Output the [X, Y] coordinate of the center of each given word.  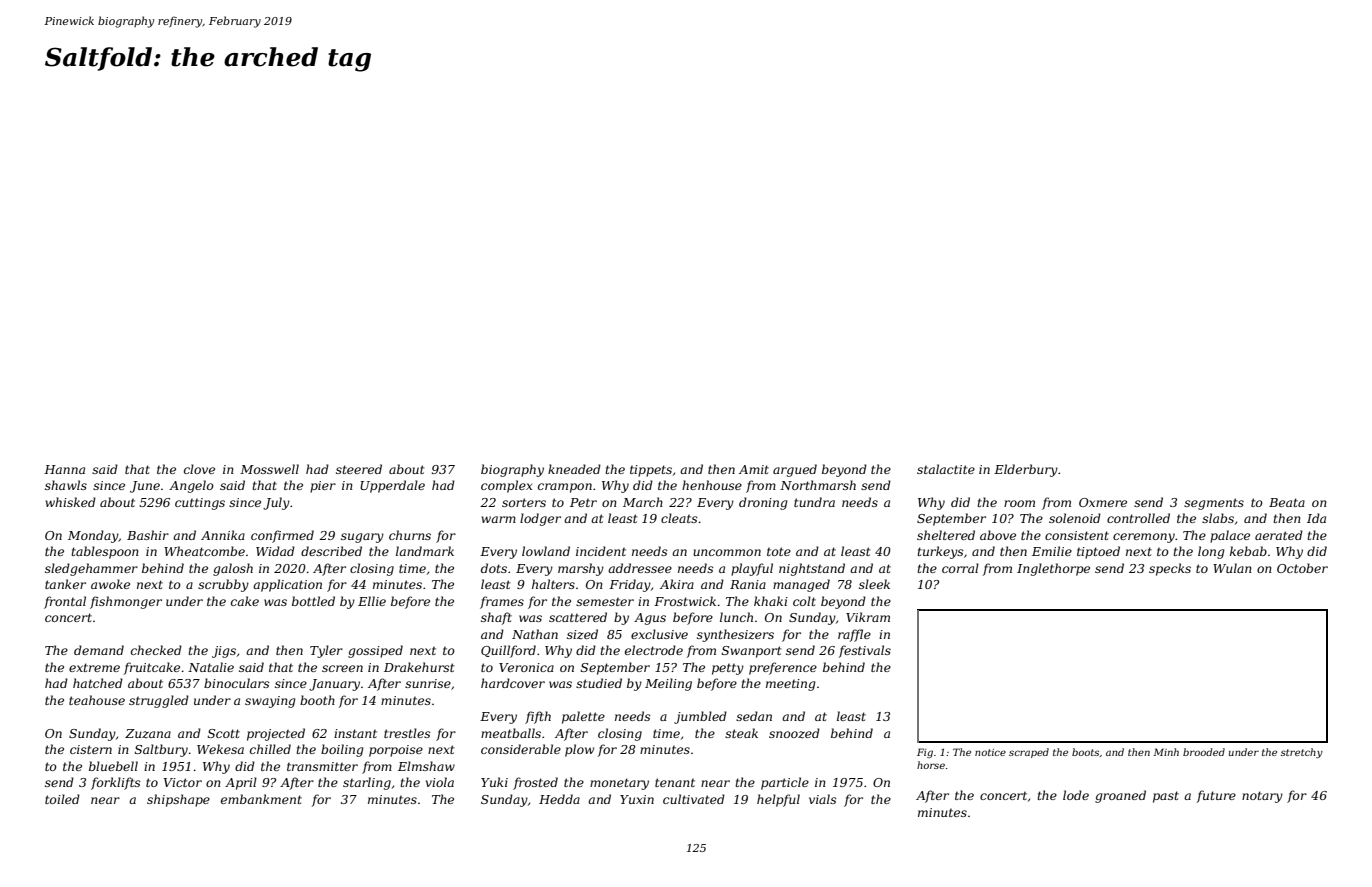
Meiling [668, 684]
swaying [270, 702]
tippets [651, 471]
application [287, 585]
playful [752, 569]
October [1302, 568]
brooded [1204, 752]
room [1019, 503]
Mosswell [269, 469]
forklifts [115, 783]
